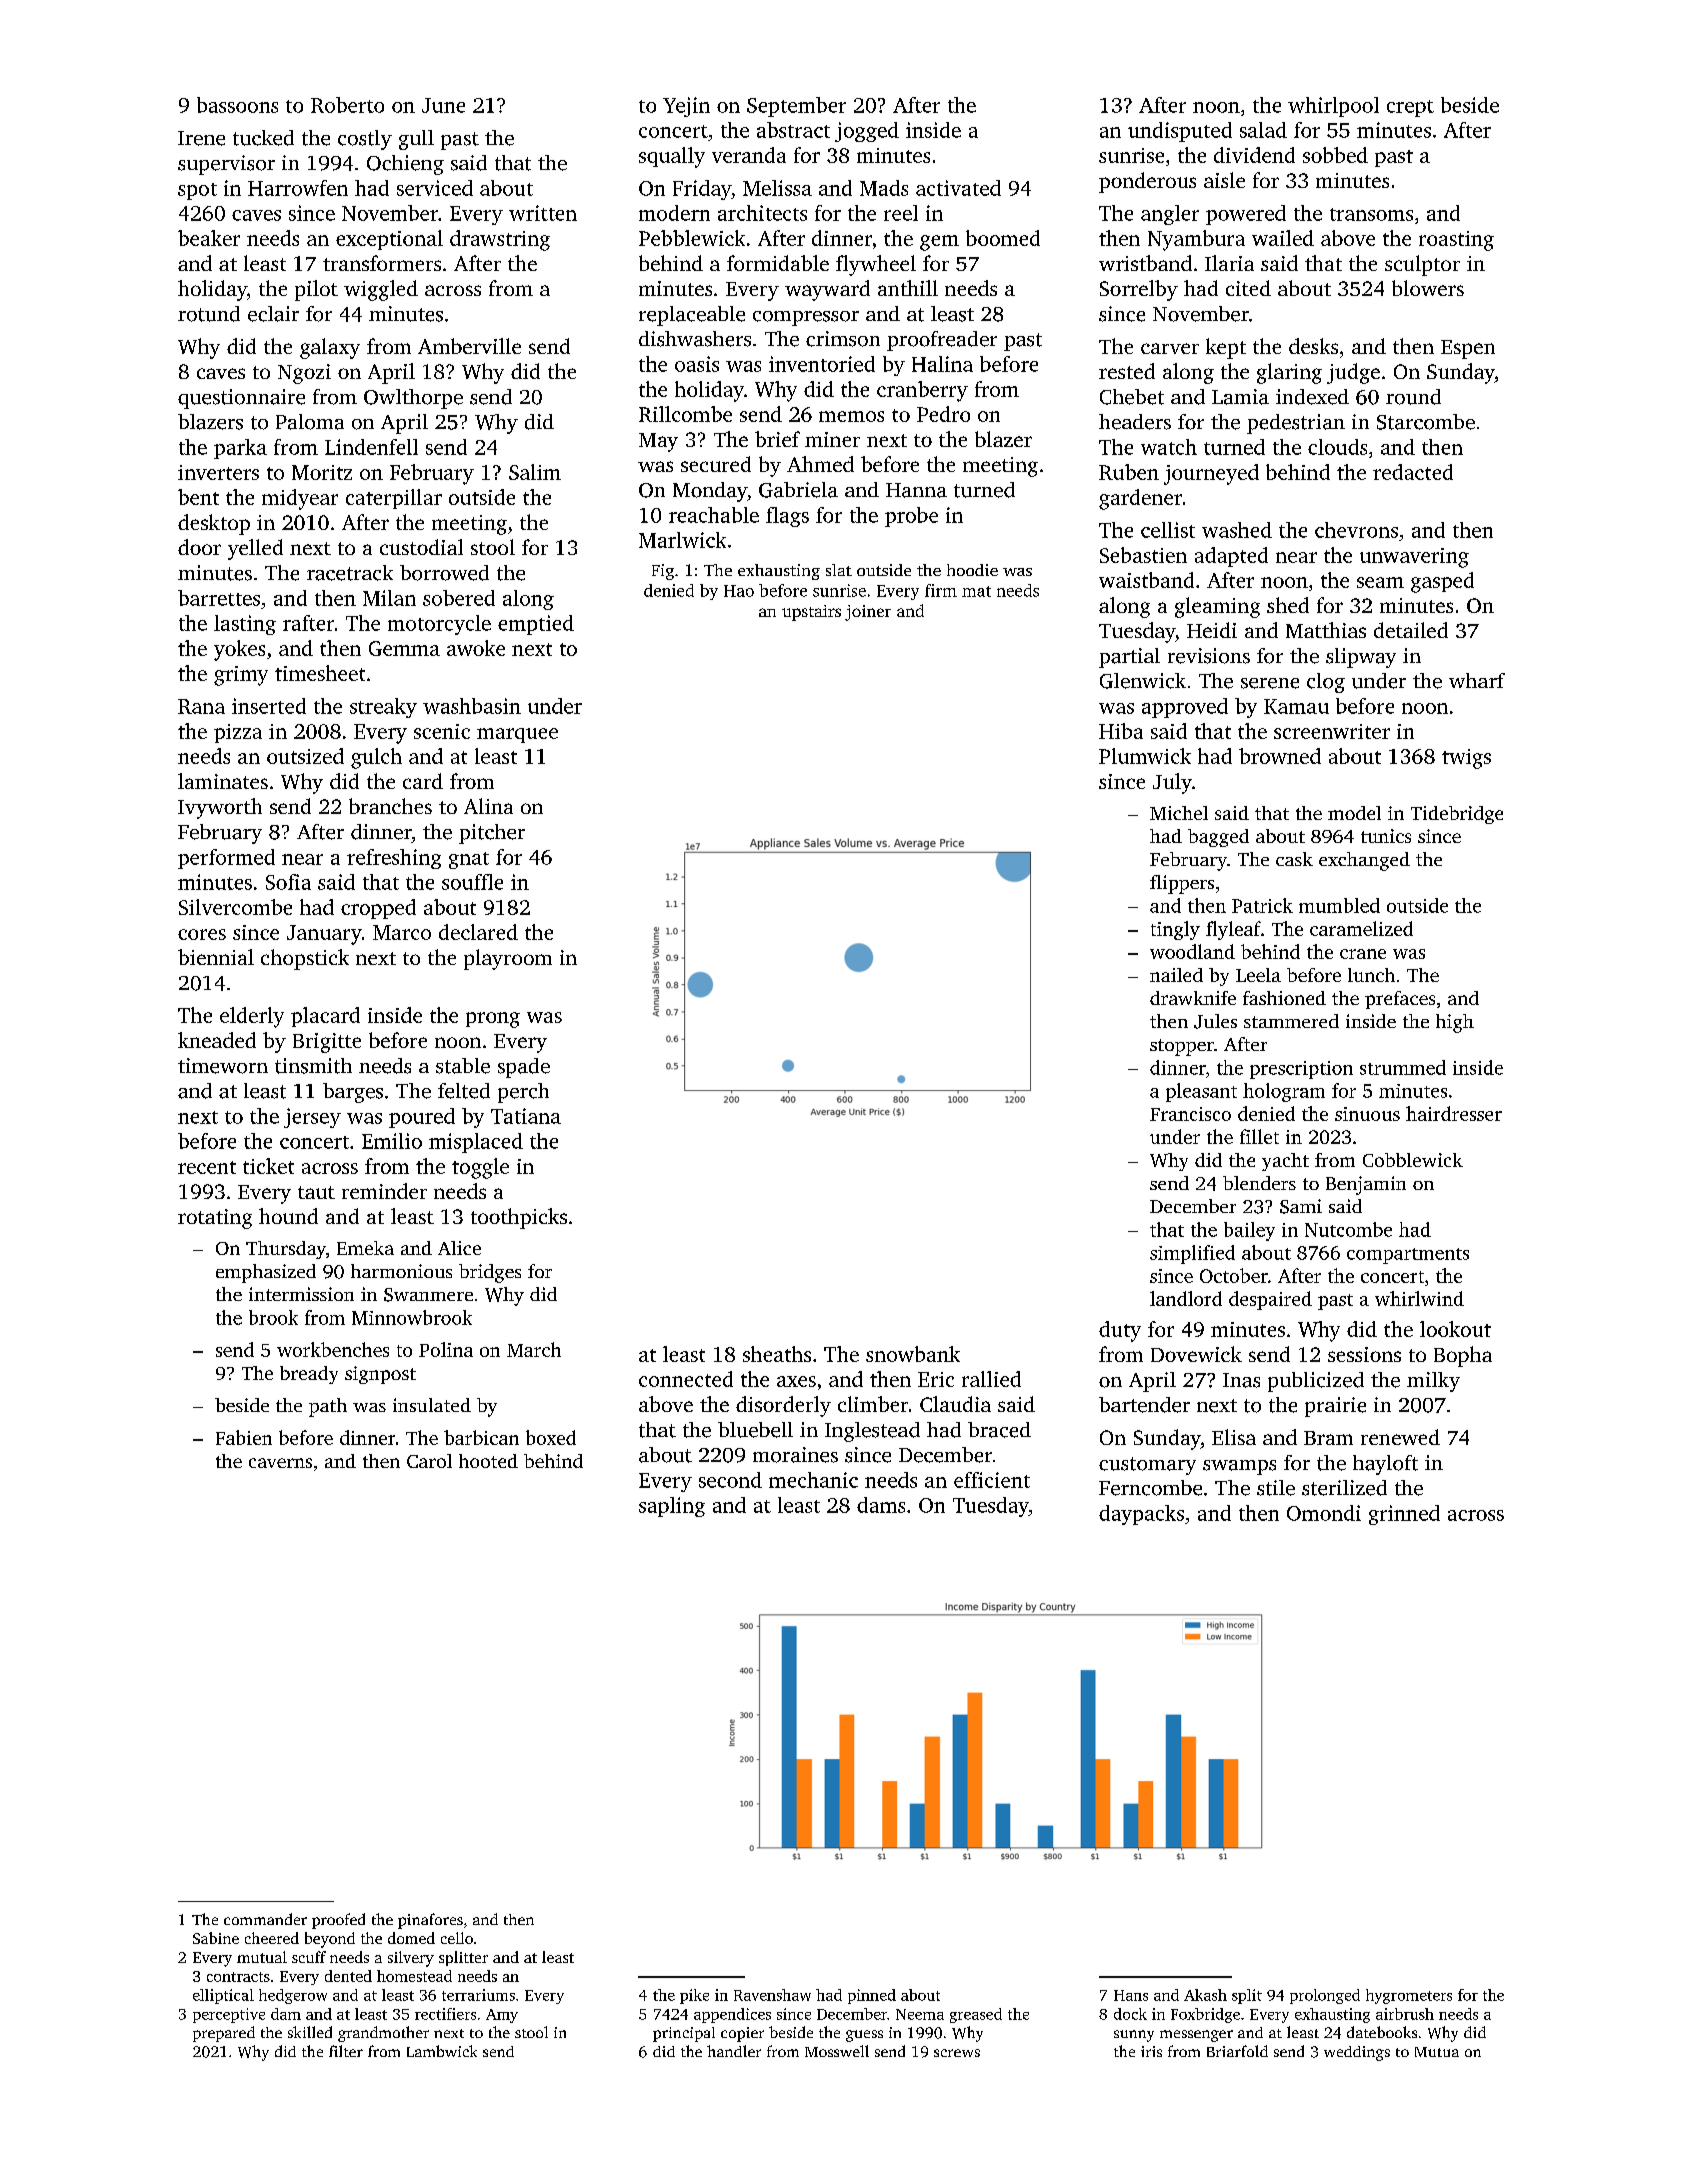 The height and width of the screenshot is (2178, 1683). What do you see at coordinates (519, 1218) in the screenshot?
I see `toothpicks` at bounding box center [519, 1218].
